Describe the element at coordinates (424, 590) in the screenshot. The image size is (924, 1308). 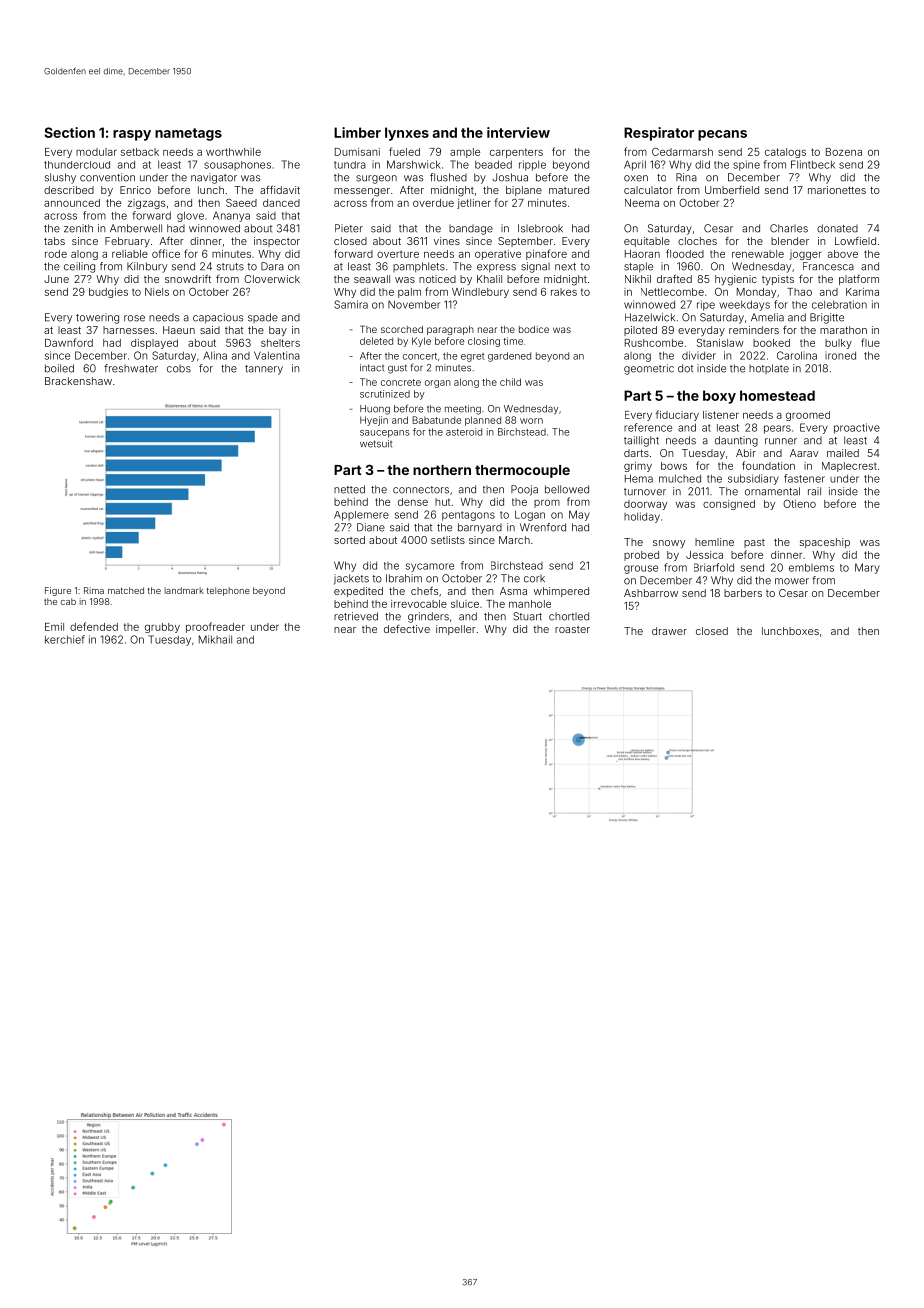
I see `chefs` at that location.
